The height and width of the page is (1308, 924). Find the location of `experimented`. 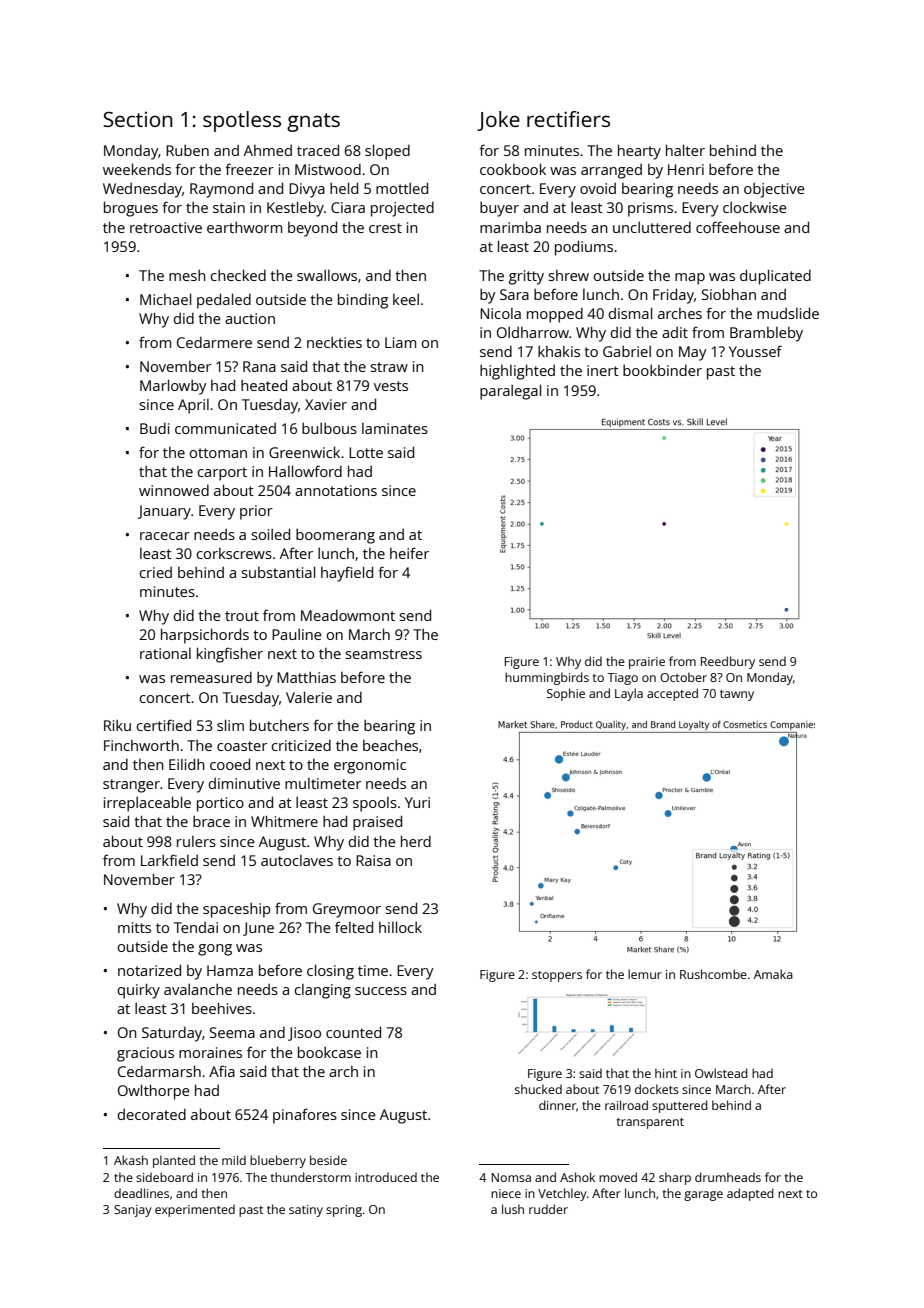

experimented is located at coordinates (195, 1210).
